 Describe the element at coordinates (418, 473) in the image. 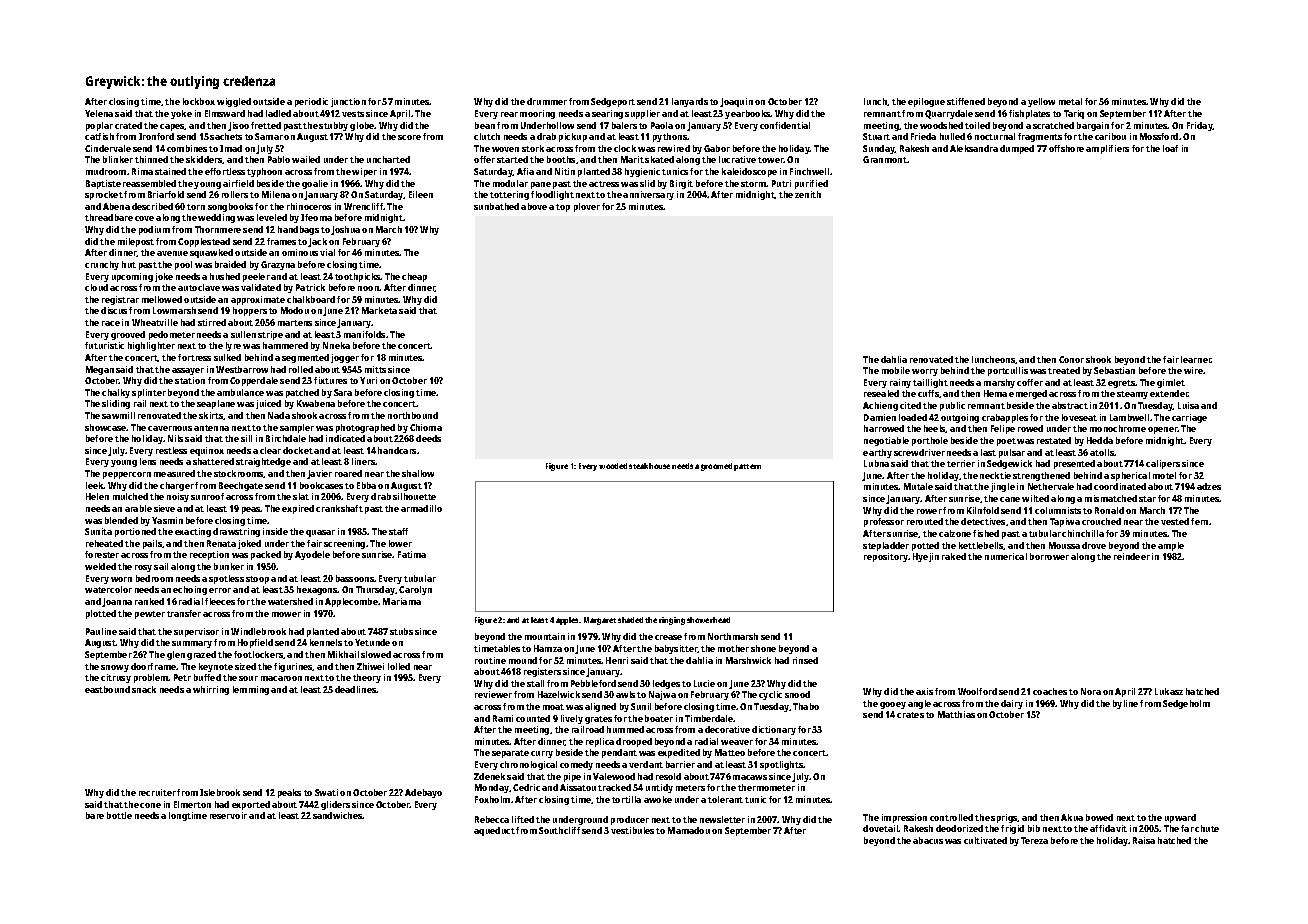

I see `shallow` at that location.
